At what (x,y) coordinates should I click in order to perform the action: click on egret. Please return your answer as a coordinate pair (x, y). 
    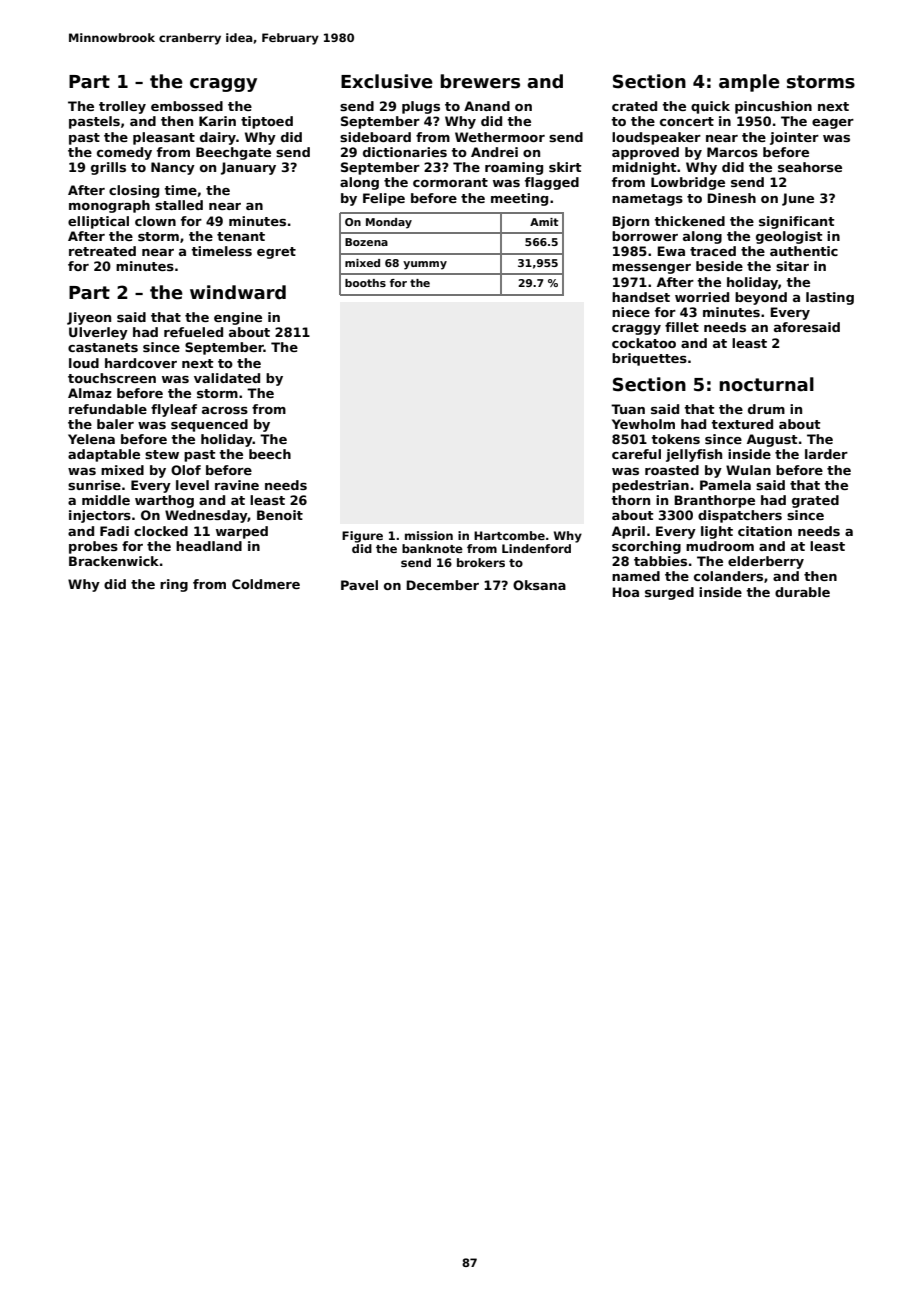
    Looking at the image, I should click on (276, 253).
